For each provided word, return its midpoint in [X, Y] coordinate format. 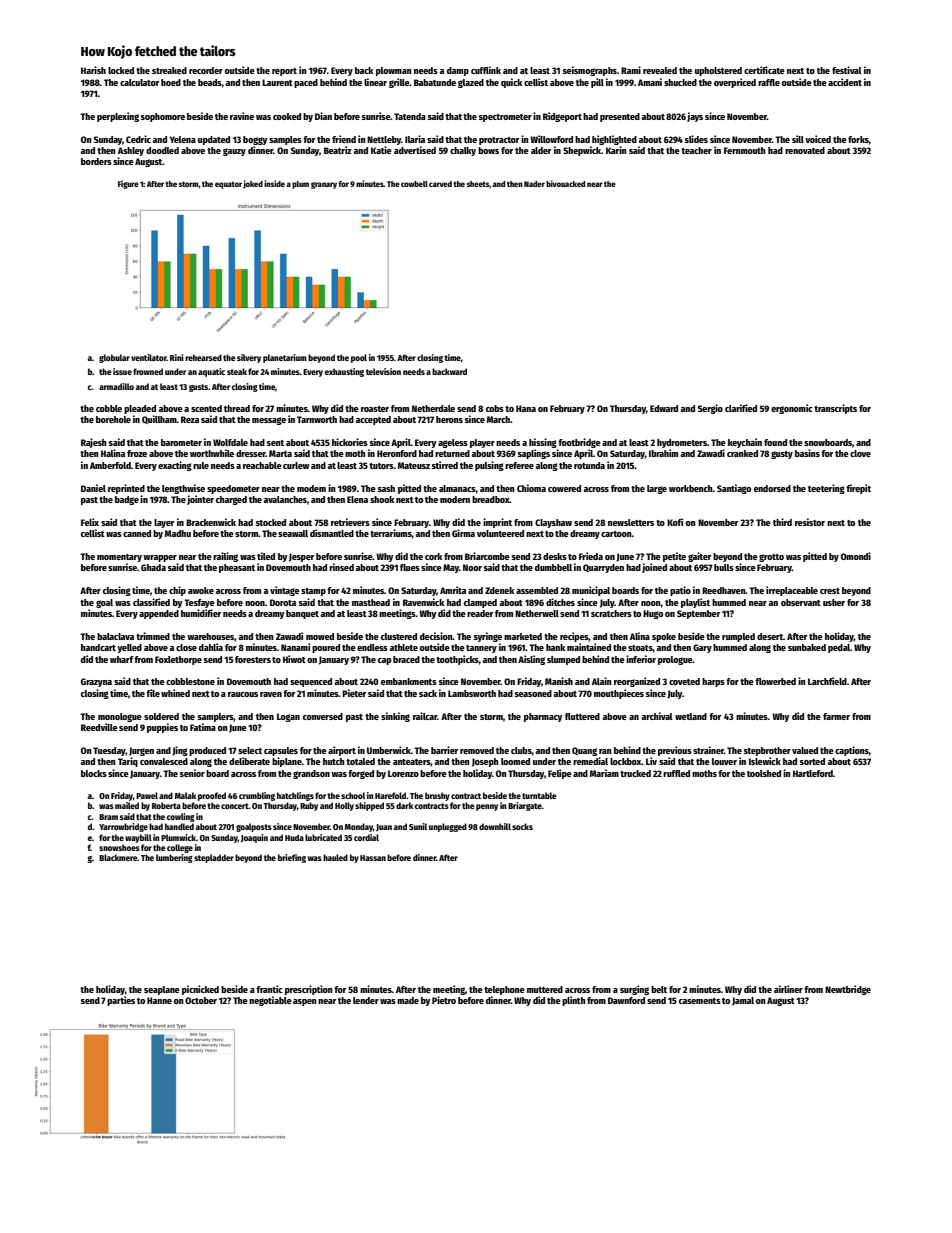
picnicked [200, 990]
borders [96, 161]
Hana [526, 408]
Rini [177, 357]
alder [541, 150]
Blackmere [118, 857]
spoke [664, 637]
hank [555, 647]
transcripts [835, 409]
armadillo [116, 386]
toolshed [764, 773]
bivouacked [565, 183]
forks [858, 139]
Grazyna [96, 682]
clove [860, 453]
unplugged [448, 827]
